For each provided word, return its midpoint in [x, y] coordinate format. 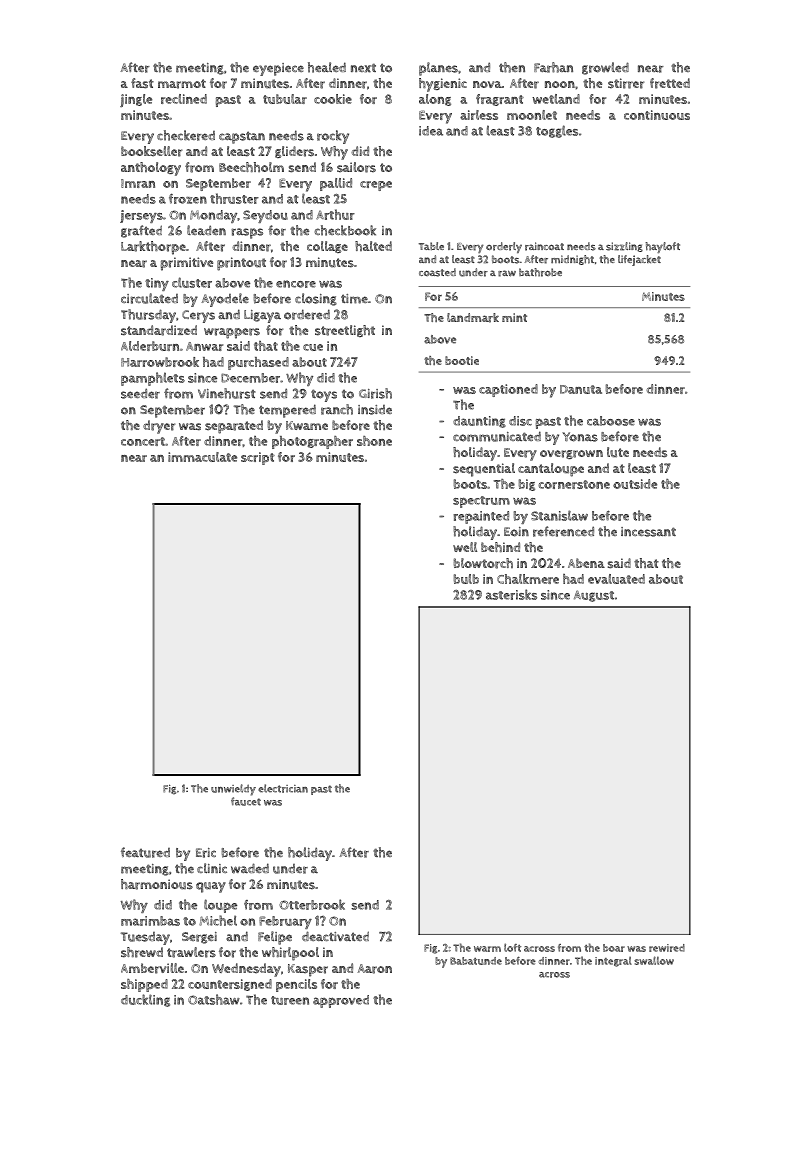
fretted [670, 83]
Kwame [307, 425]
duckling [145, 1000]
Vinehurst [227, 393]
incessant [648, 532]
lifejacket [639, 260]
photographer [312, 442]
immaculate [202, 457]
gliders [294, 152]
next [363, 68]
